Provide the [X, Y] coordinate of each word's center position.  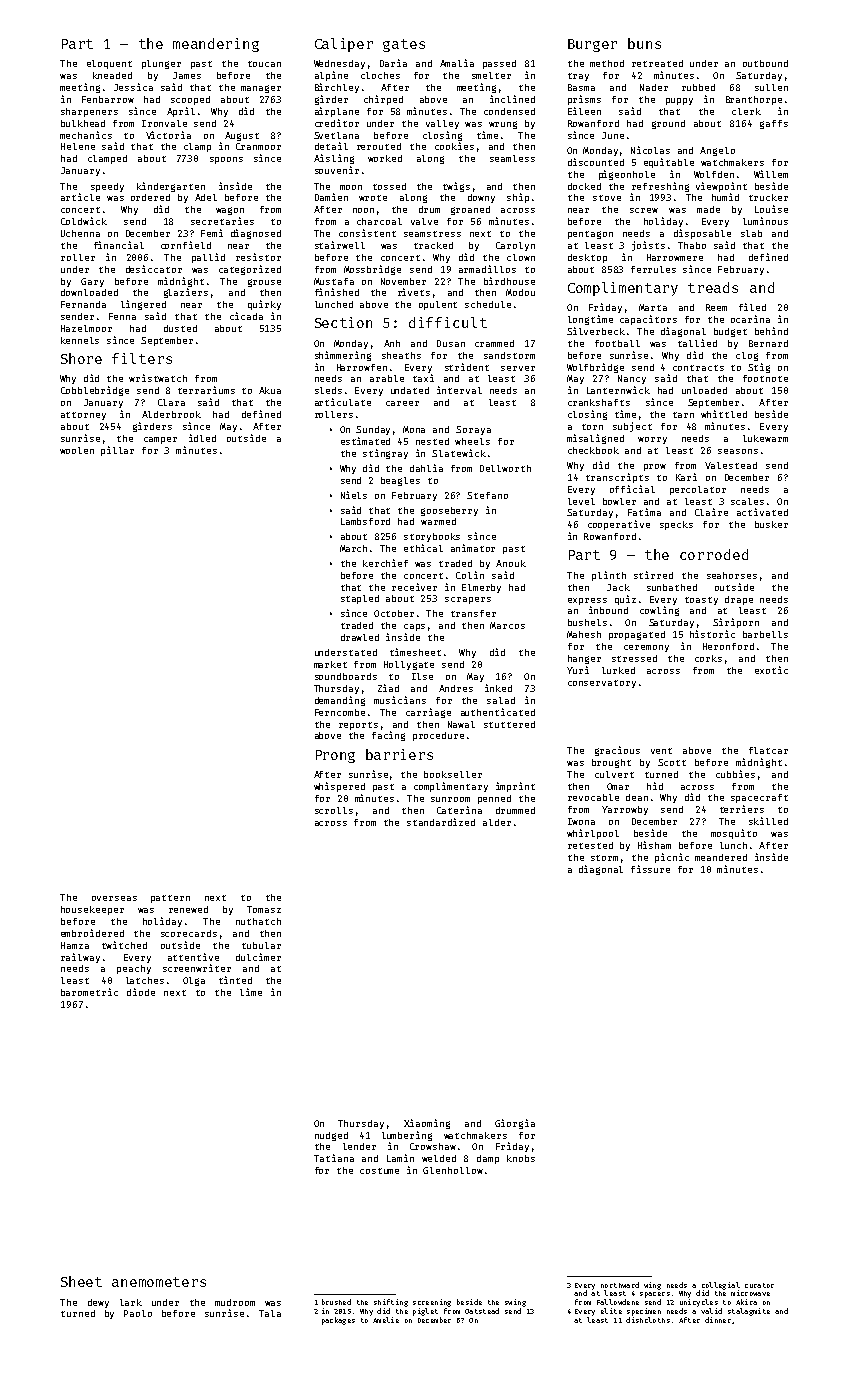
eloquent [109, 64]
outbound [765, 63]
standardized [441, 822]
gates [404, 45]
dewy [98, 1303]
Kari [686, 477]
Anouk [511, 563]
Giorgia [515, 1124]
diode [141, 992]
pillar [117, 451]
